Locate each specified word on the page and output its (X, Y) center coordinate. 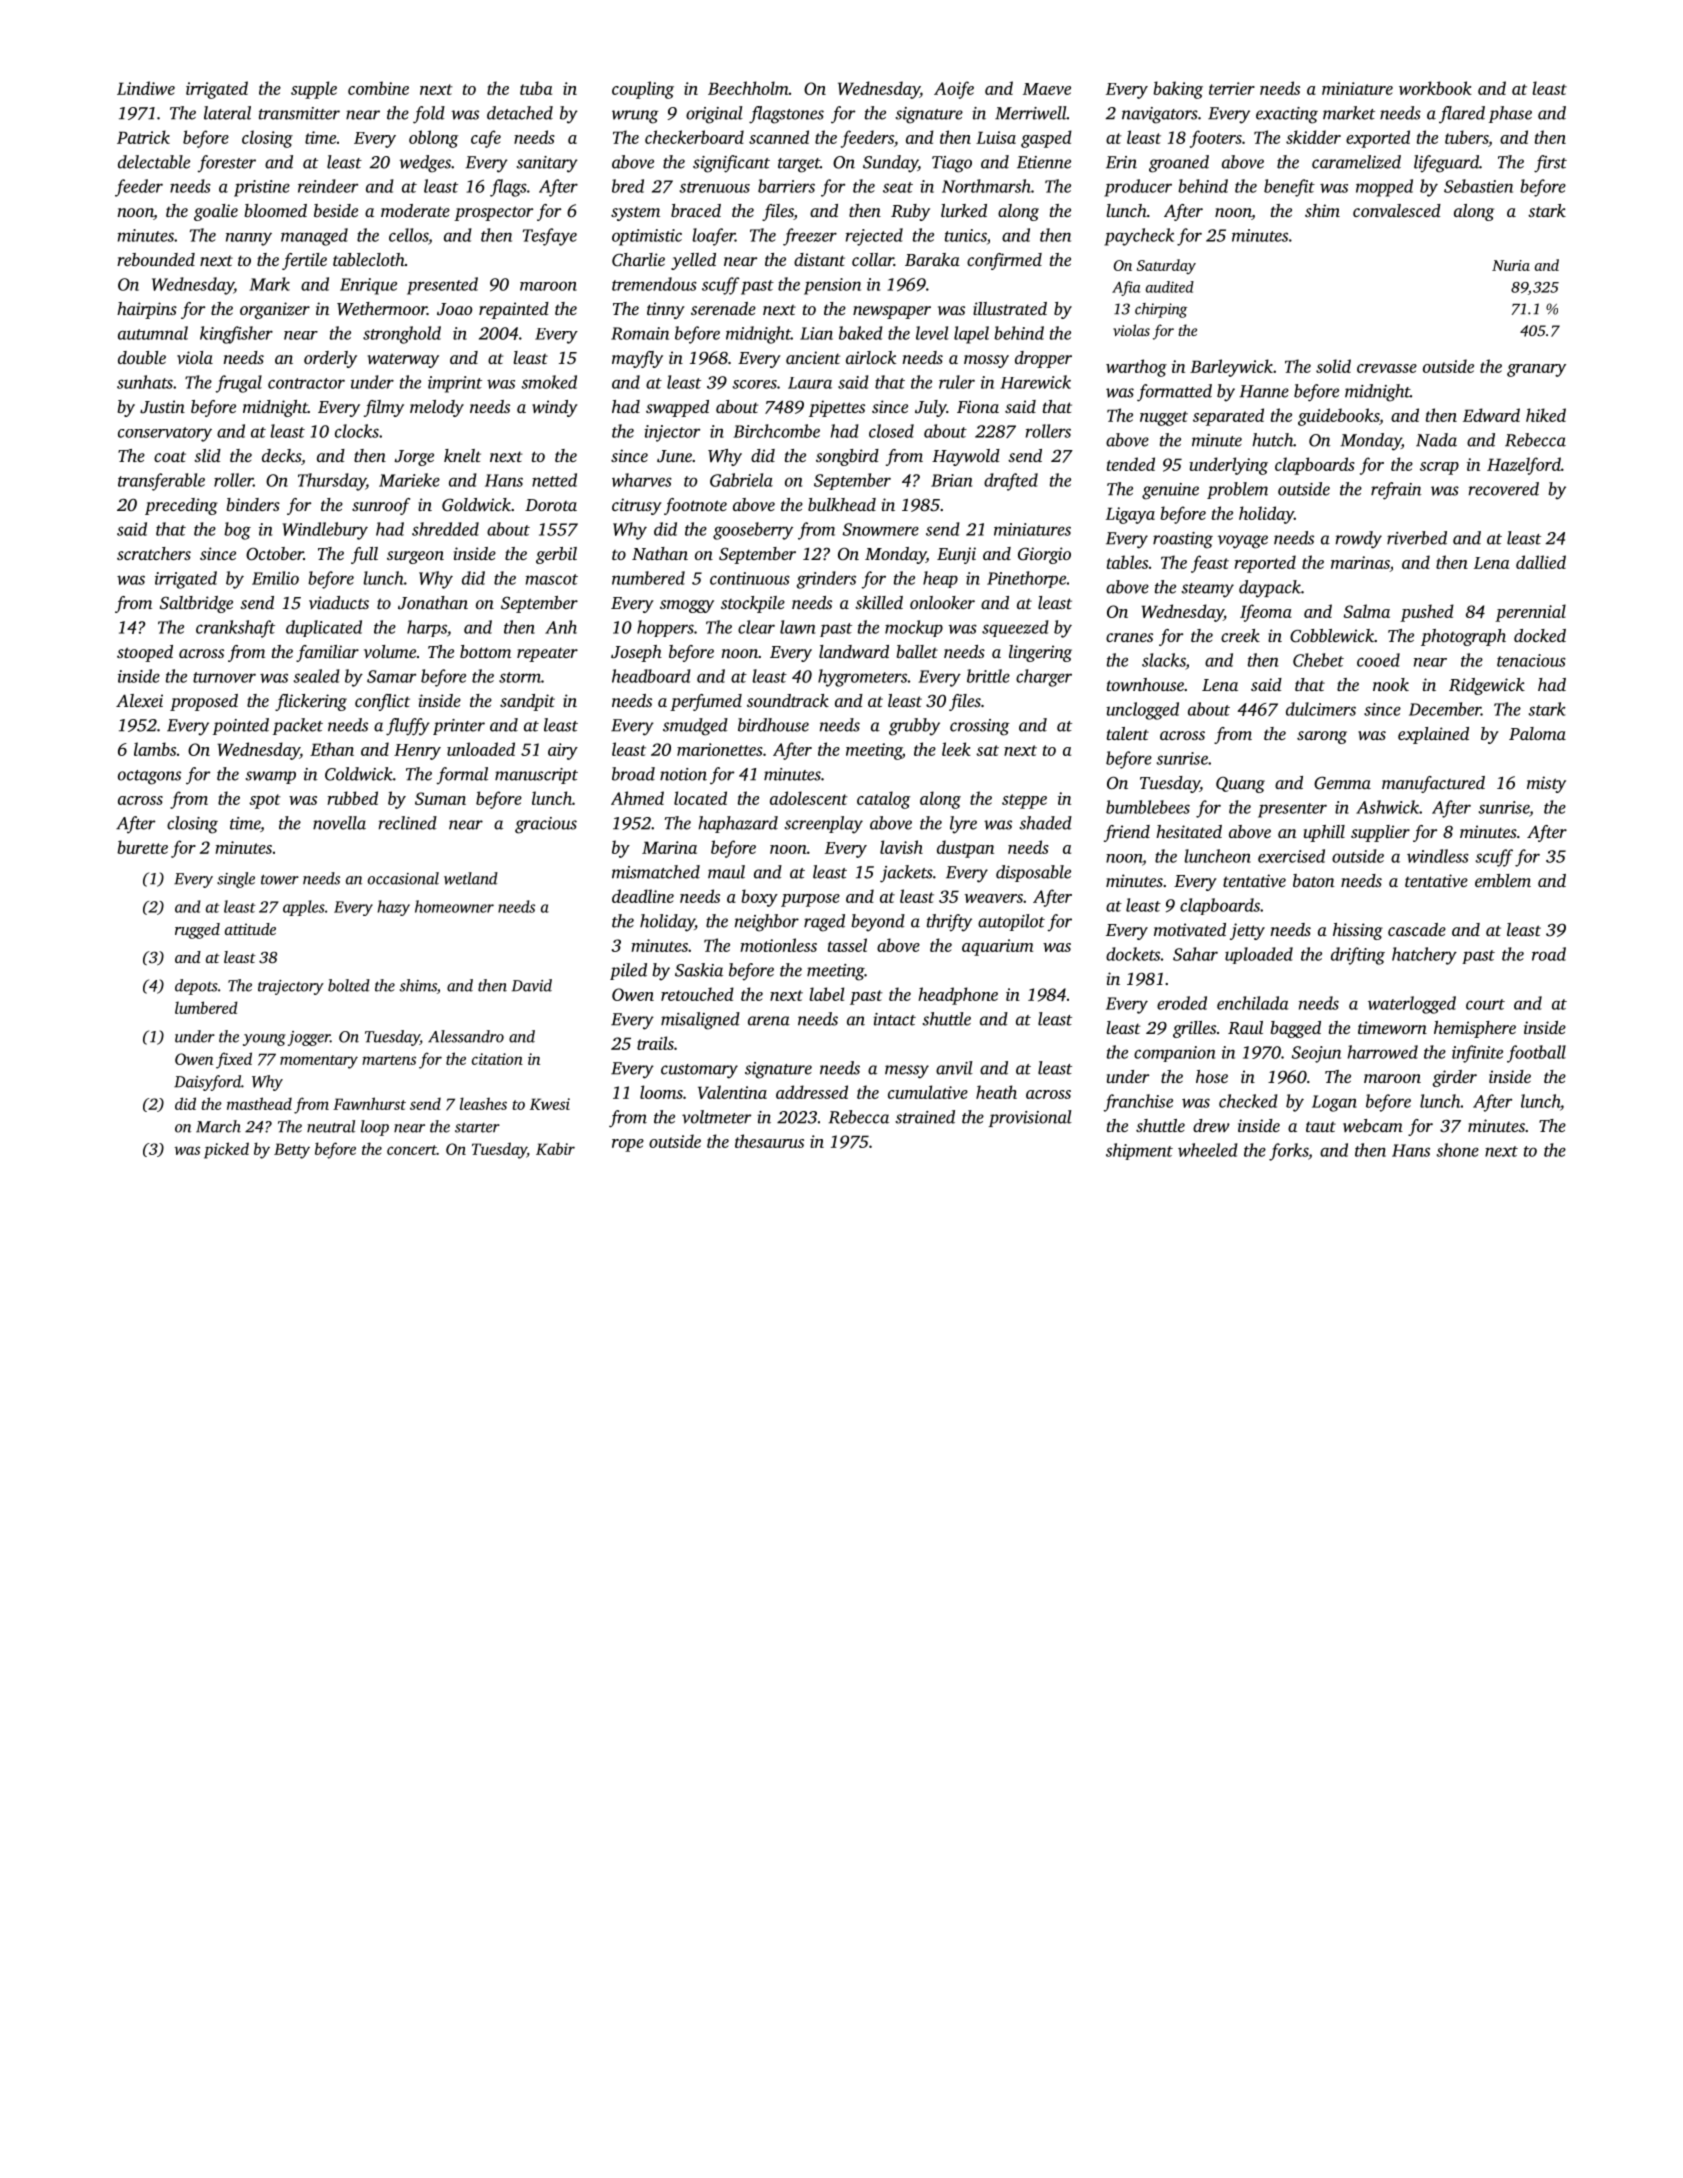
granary (1536, 370)
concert (412, 1150)
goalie (216, 212)
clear (756, 627)
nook (1391, 684)
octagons (149, 777)
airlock (871, 357)
